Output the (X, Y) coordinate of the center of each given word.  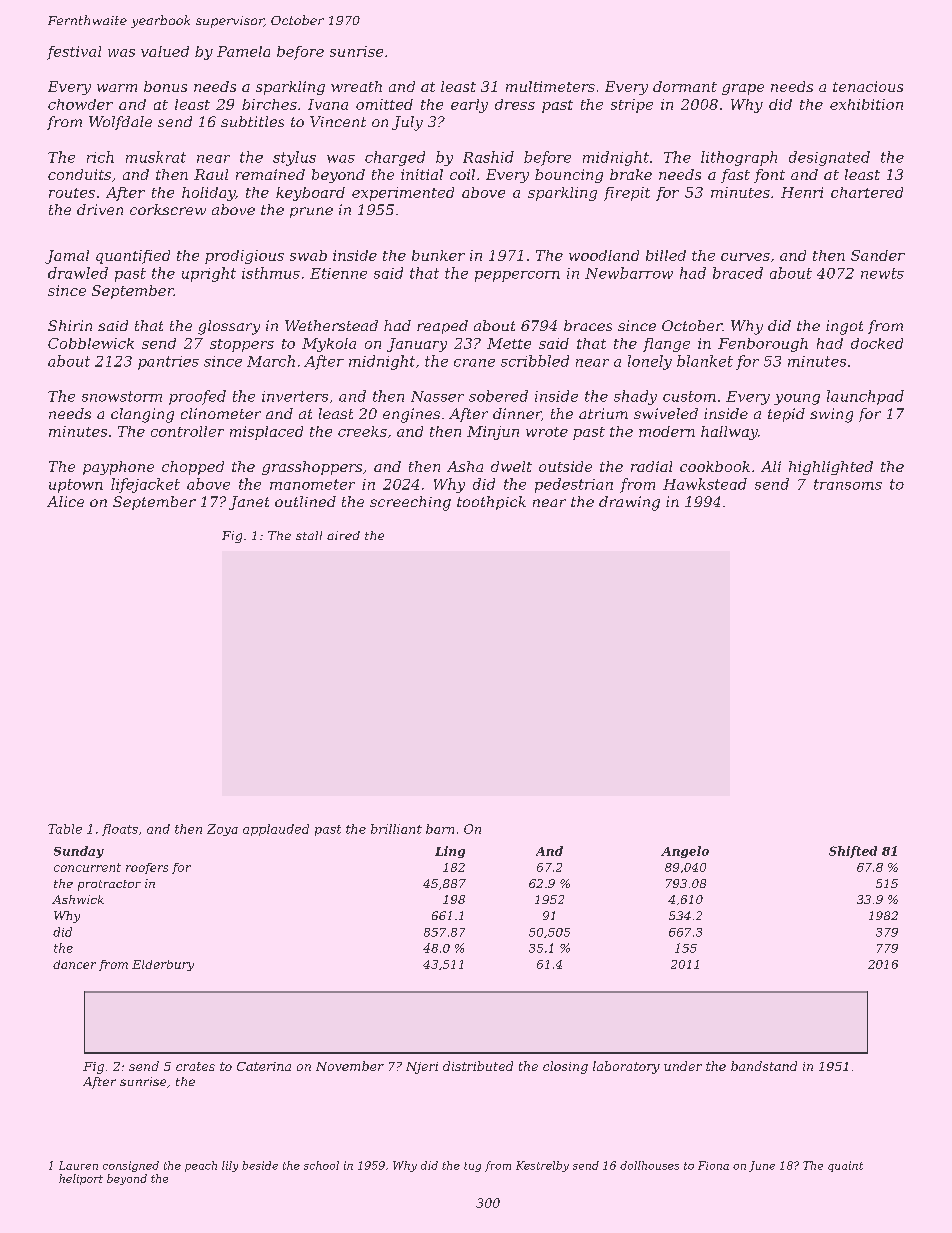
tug (472, 1167)
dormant (685, 86)
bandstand (764, 1066)
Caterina (264, 1066)
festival (74, 53)
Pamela (243, 51)
